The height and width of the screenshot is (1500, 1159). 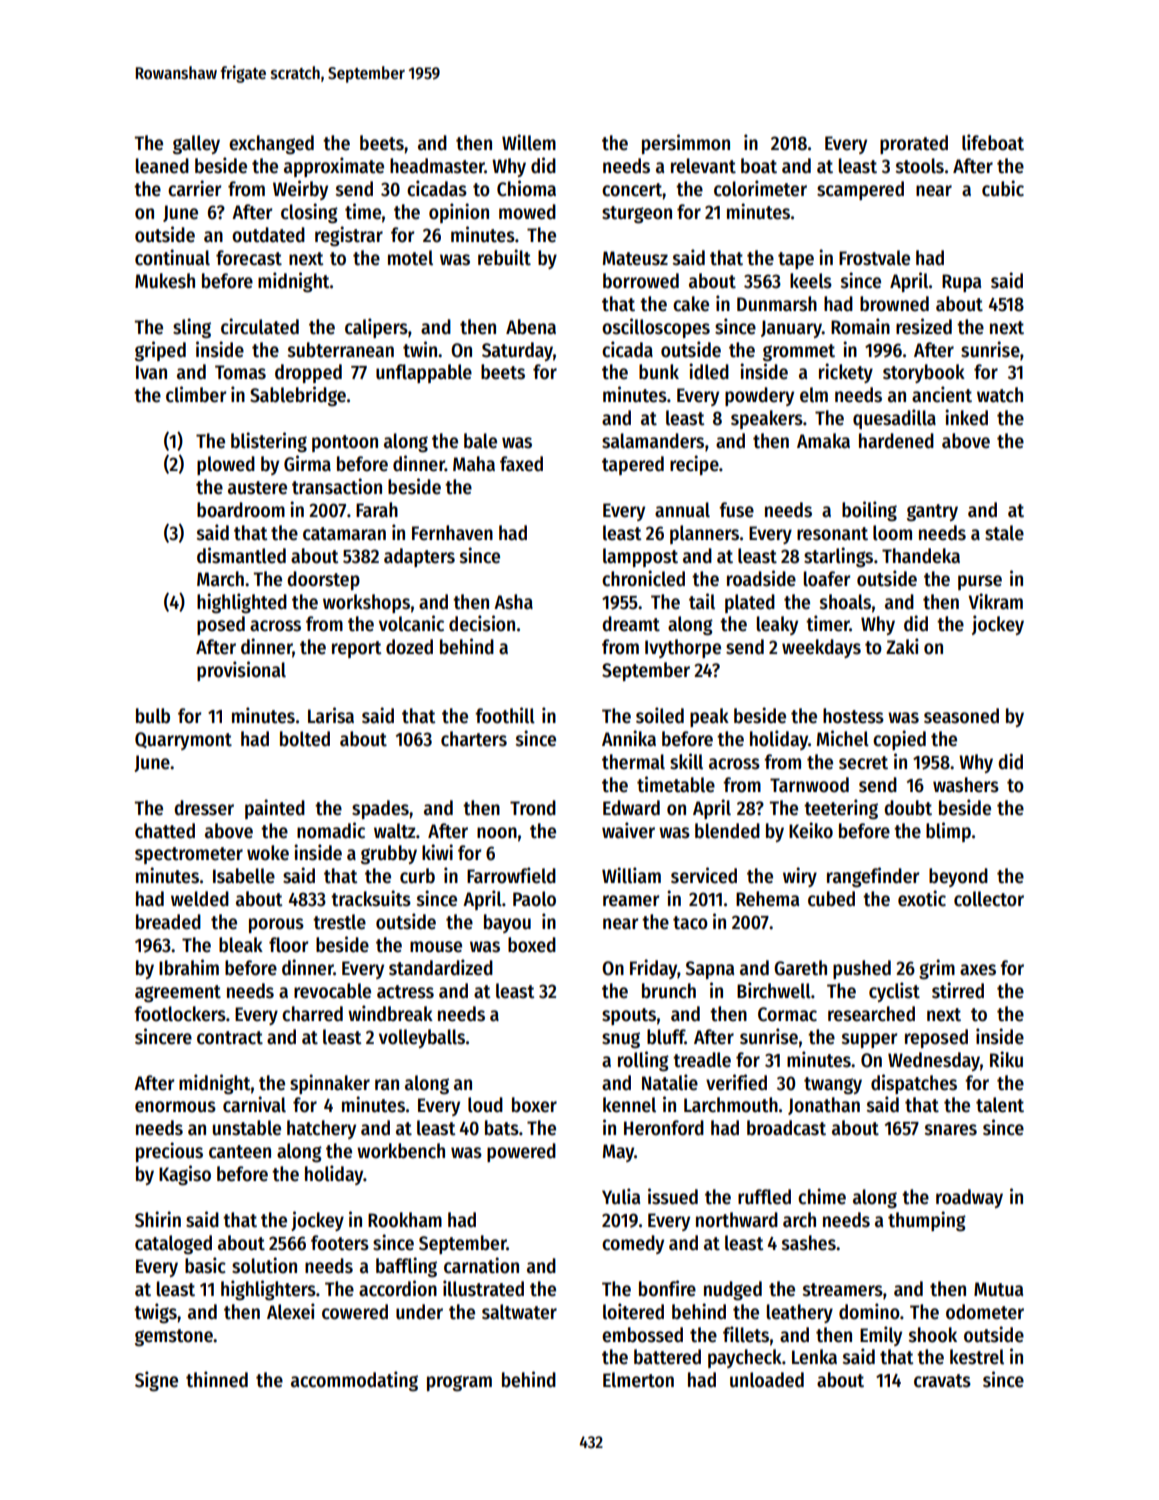 What do you see at coordinates (1004, 533) in the screenshot?
I see `stale` at bounding box center [1004, 533].
